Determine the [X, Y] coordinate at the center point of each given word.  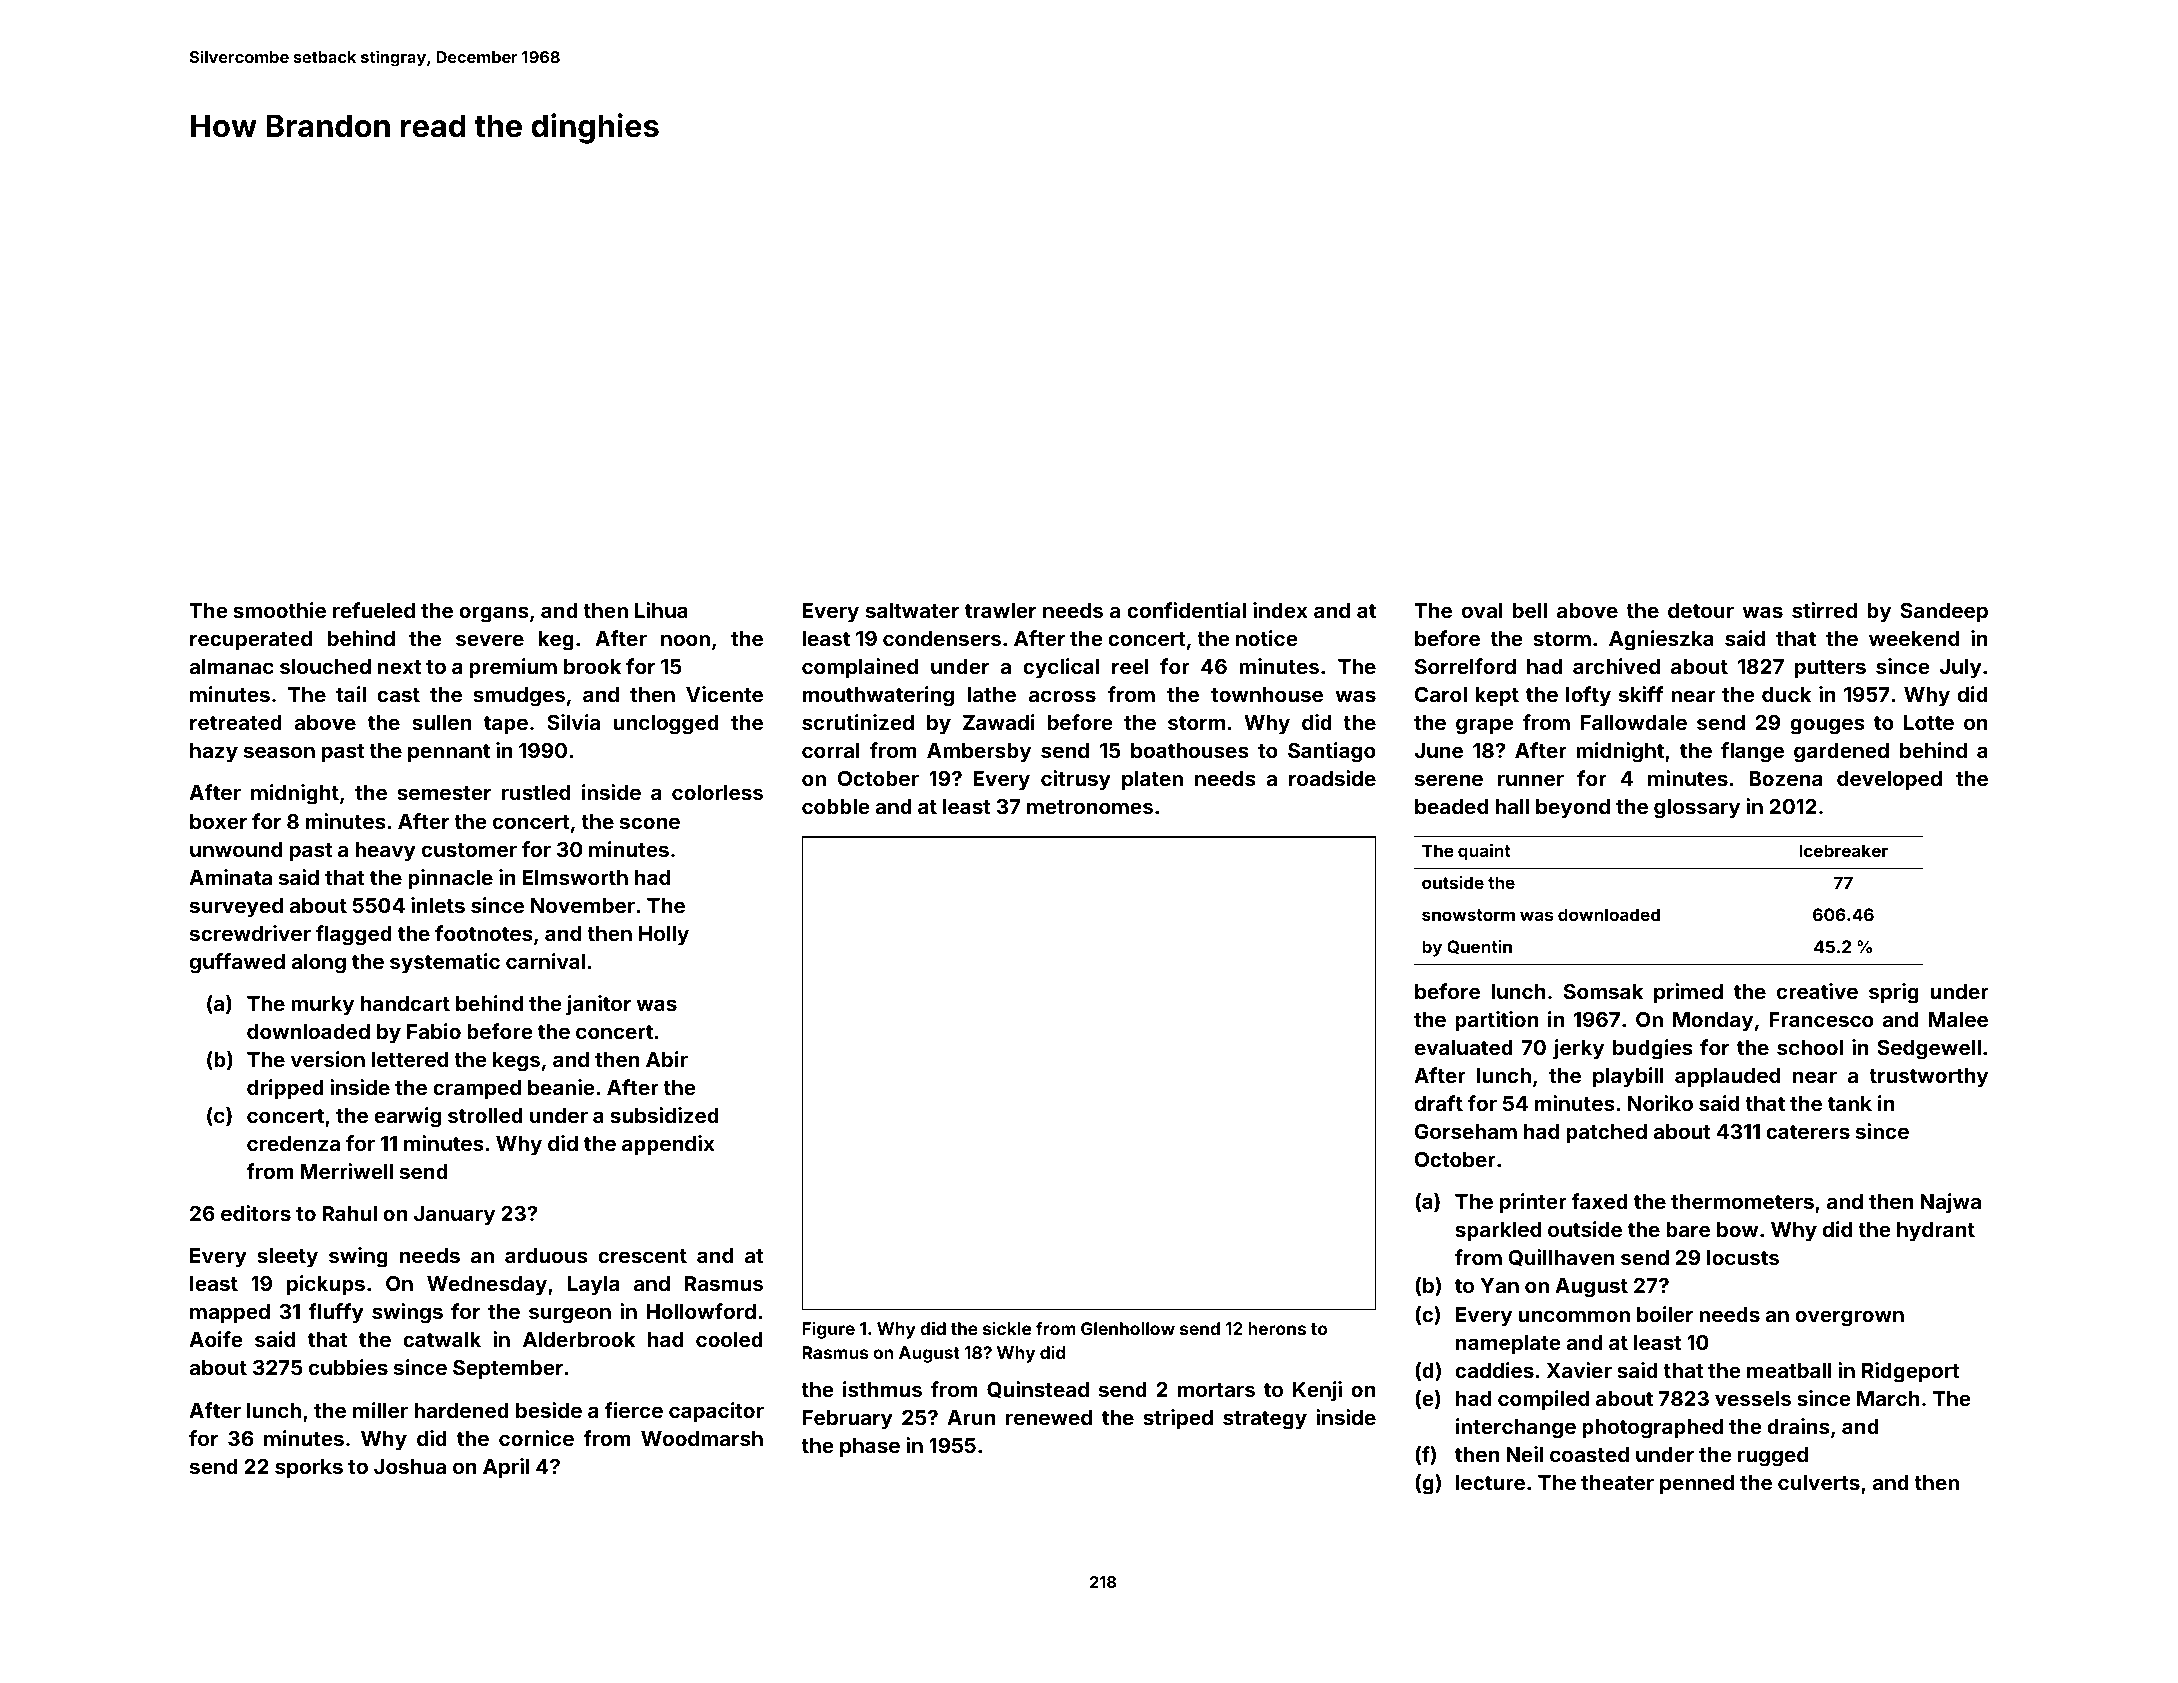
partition [1496, 1021]
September [508, 1369]
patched [1606, 1133]
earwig [407, 1117]
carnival [545, 961]
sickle [1007, 1328]
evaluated [1464, 1047]
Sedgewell [1929, 1050]
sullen [441, 722]
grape [1485, 726]
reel [1130, 666]
